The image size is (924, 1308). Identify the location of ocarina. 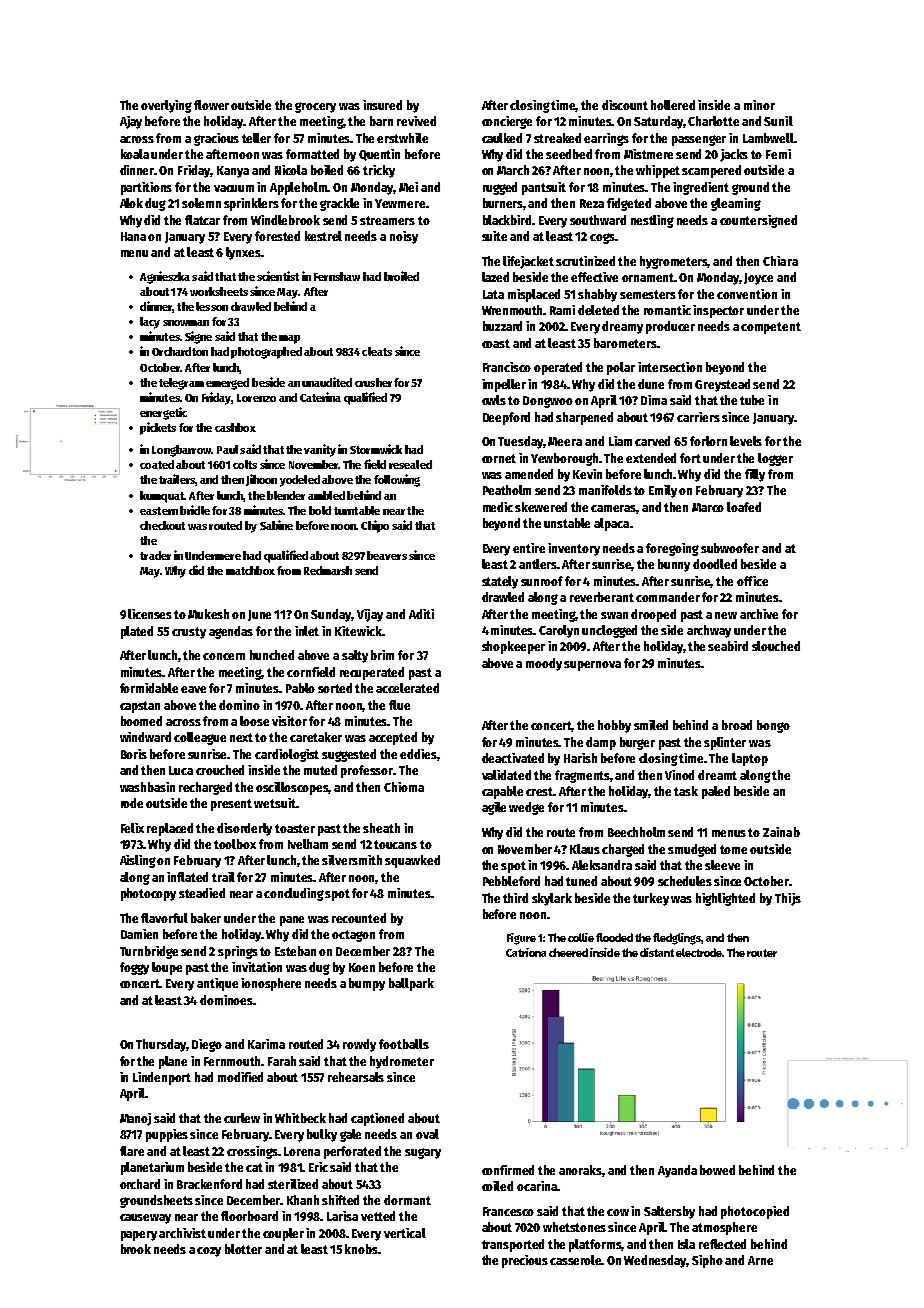
(537, 1186).
